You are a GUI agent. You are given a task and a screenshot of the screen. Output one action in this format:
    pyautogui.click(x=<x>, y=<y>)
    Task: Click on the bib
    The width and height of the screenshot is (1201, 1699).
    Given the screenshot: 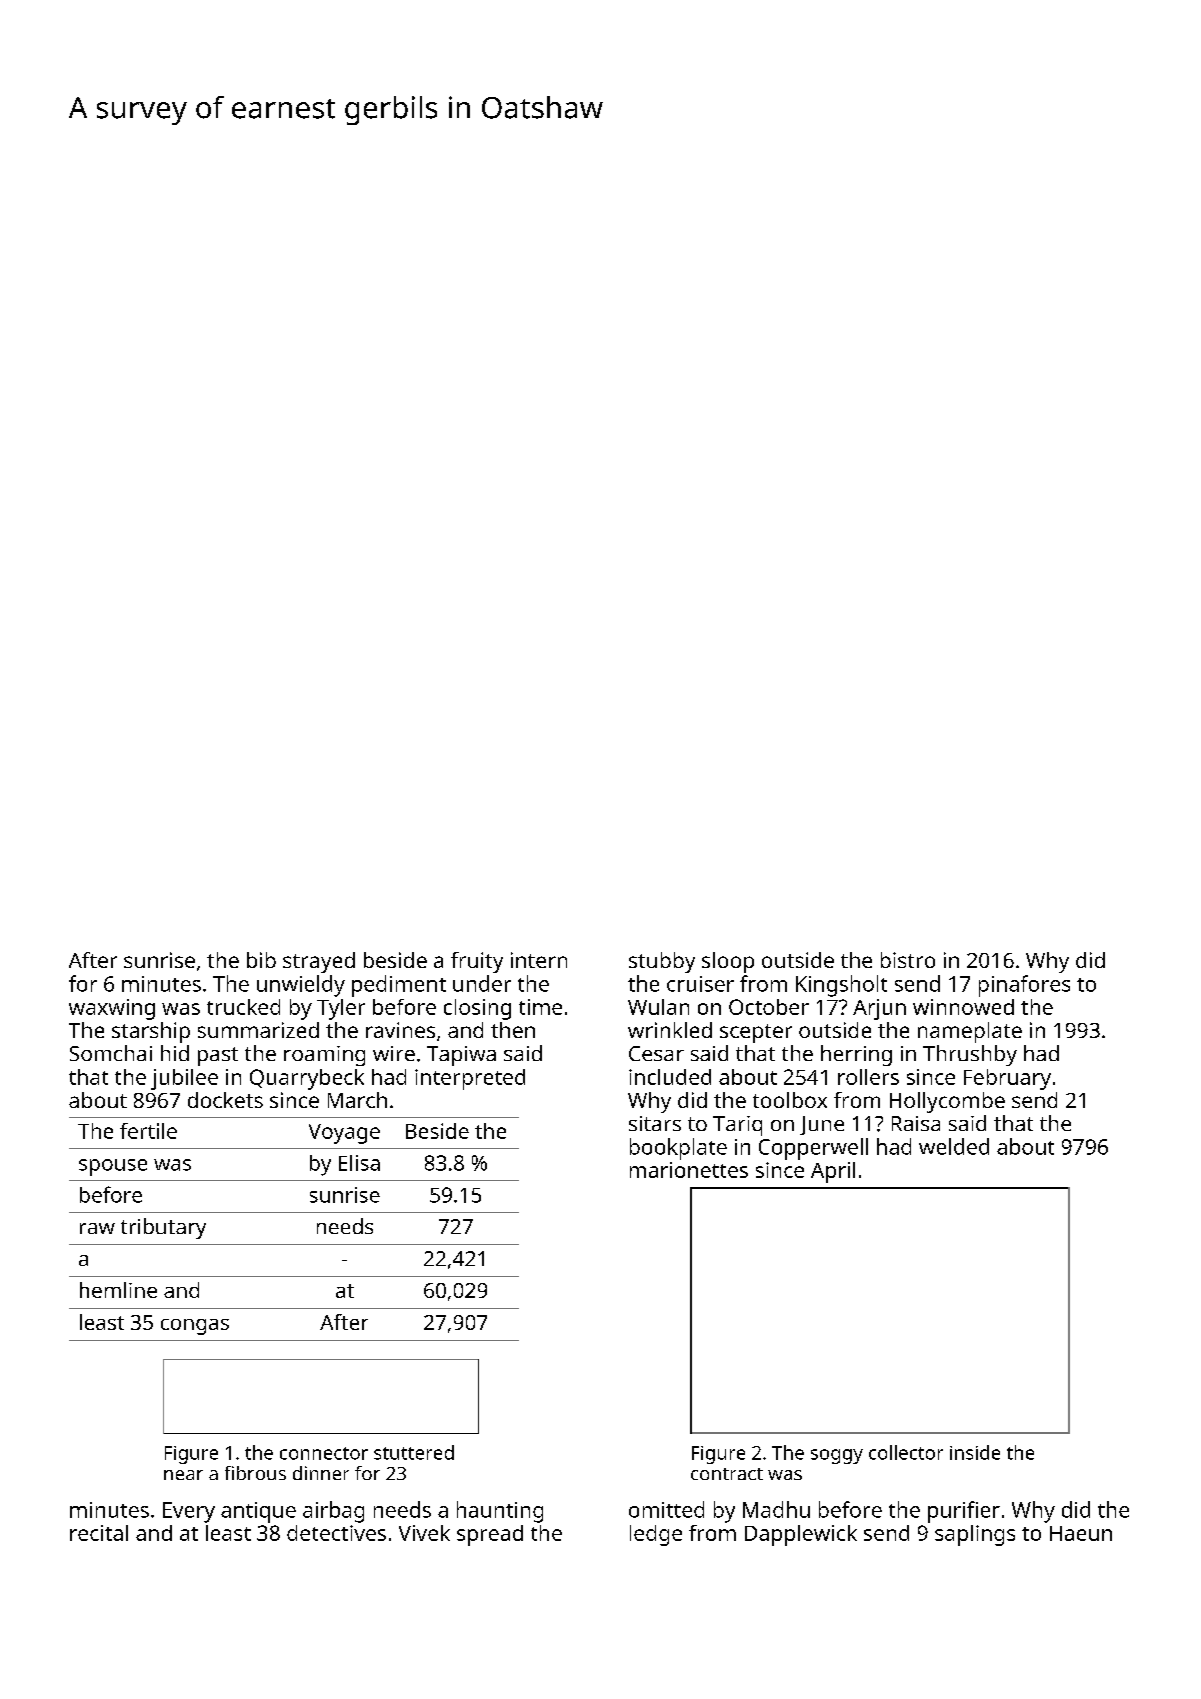 What is the action you would take?
    pyautogui.click(x=261, y=960)
